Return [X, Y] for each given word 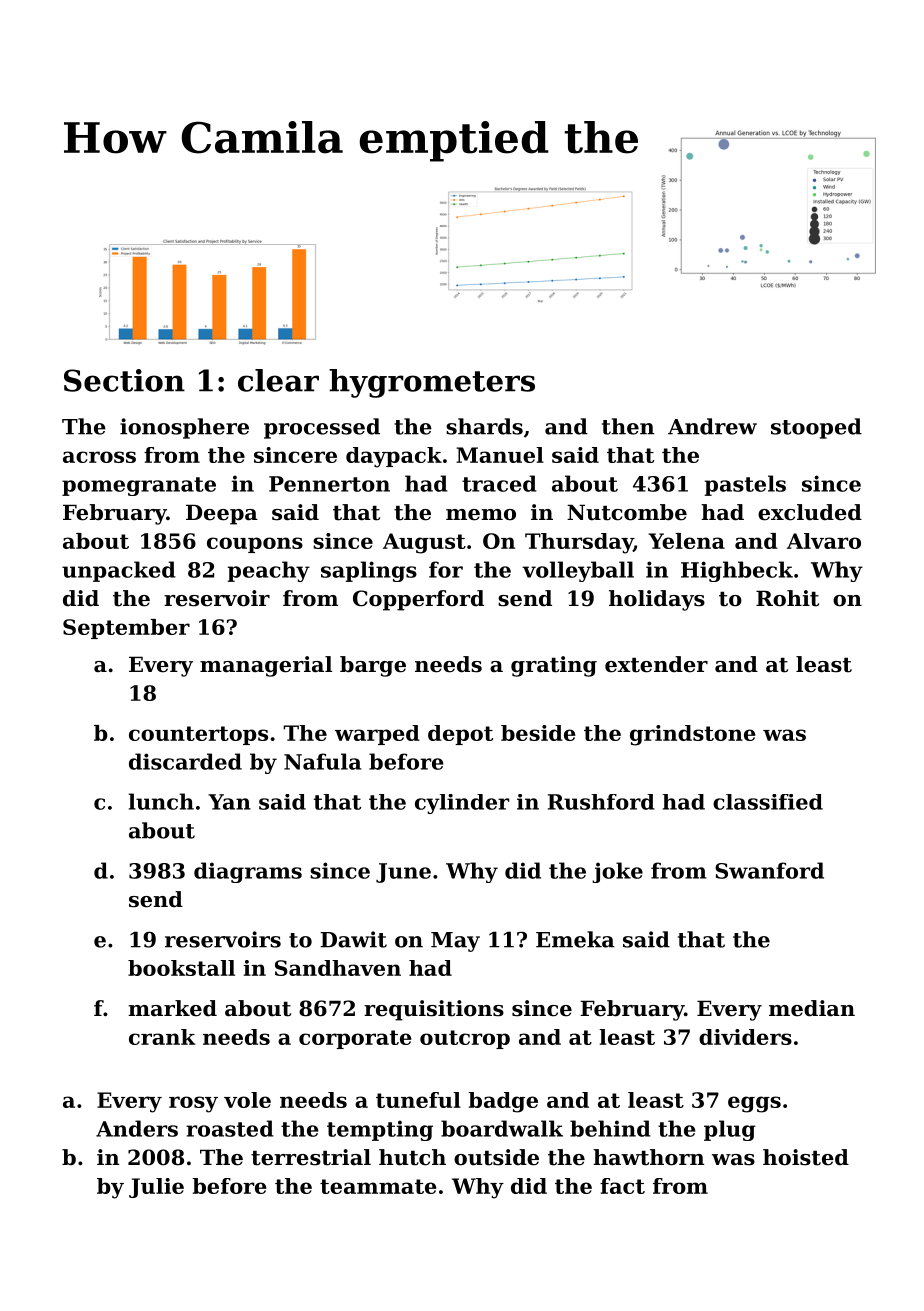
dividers [745, 1037]
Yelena [686, 541]
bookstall [181, 968]
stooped [816, 428]
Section [124, 380]
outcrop [465, 1039]
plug [730, 1130]
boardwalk [502, 1128]
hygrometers [432, 383]
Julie [156, 1188]
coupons [255, 545]
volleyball [578, 571]
